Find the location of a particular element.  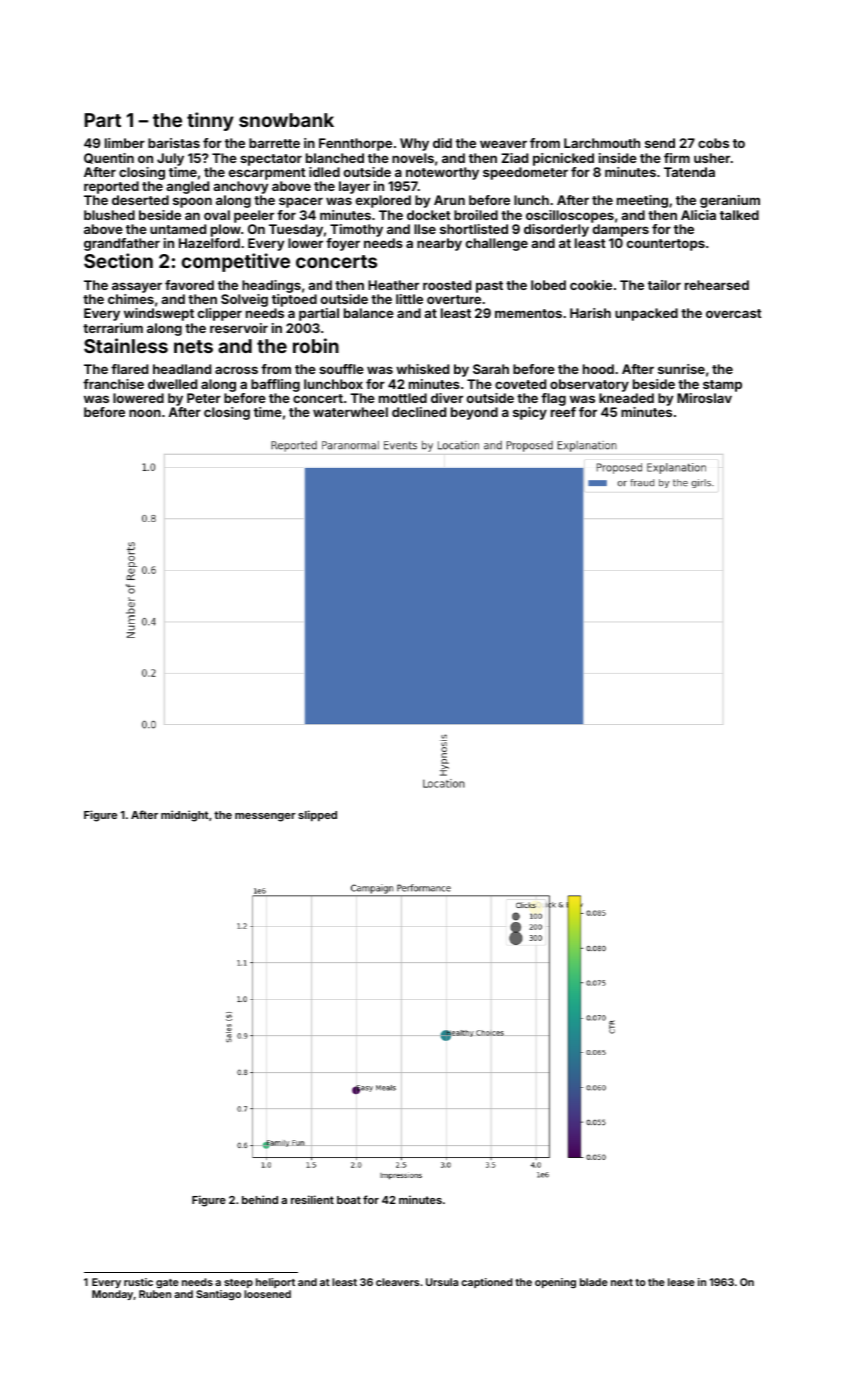

Quentin is located at coordinates (109, 158).
